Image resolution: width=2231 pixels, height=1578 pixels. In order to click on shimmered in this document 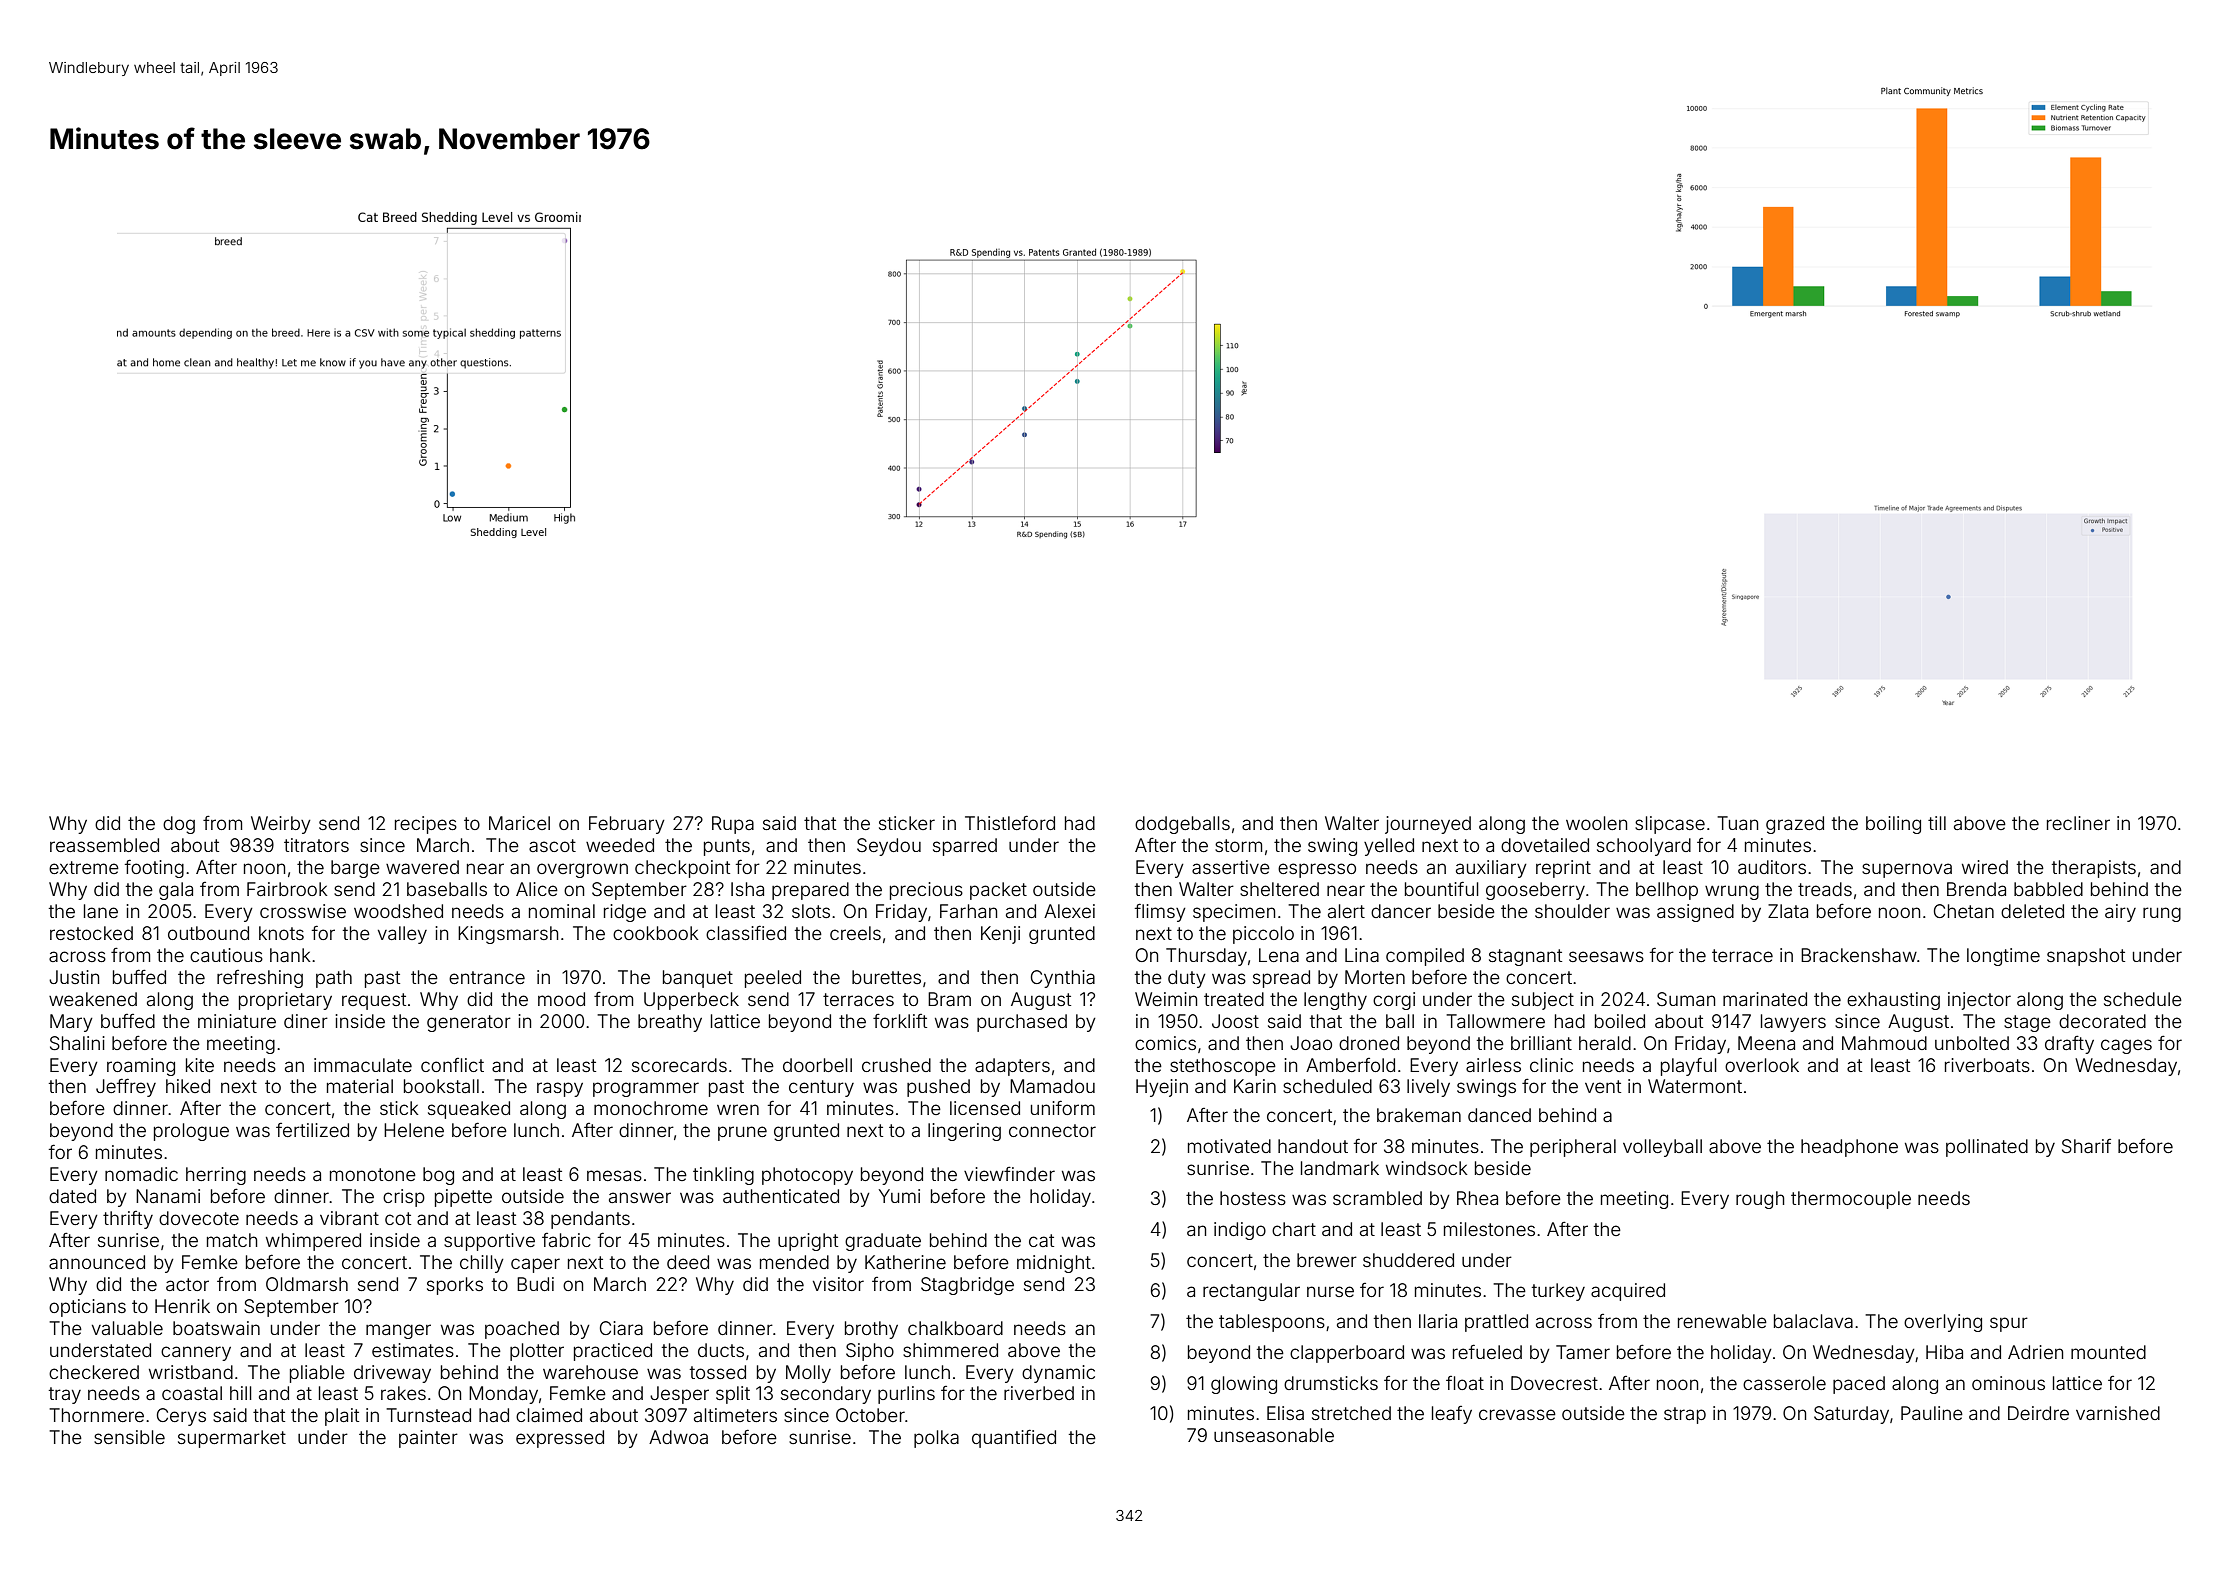, I will do `click(950, 1350)`.
